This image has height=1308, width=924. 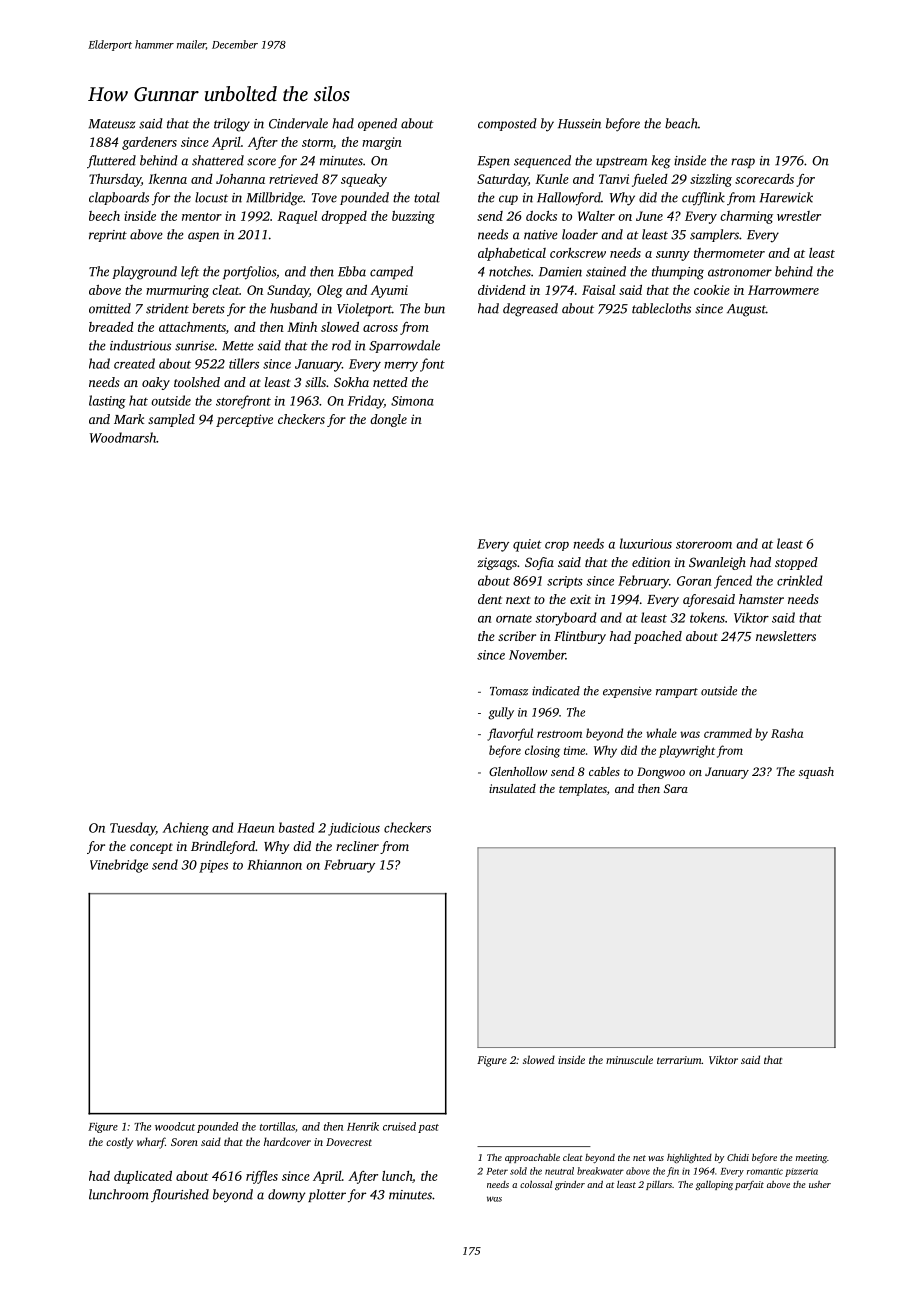 What do you see at coordinates (391, 272) in the image?
I see `camped` at bounding box center [391, 272].
